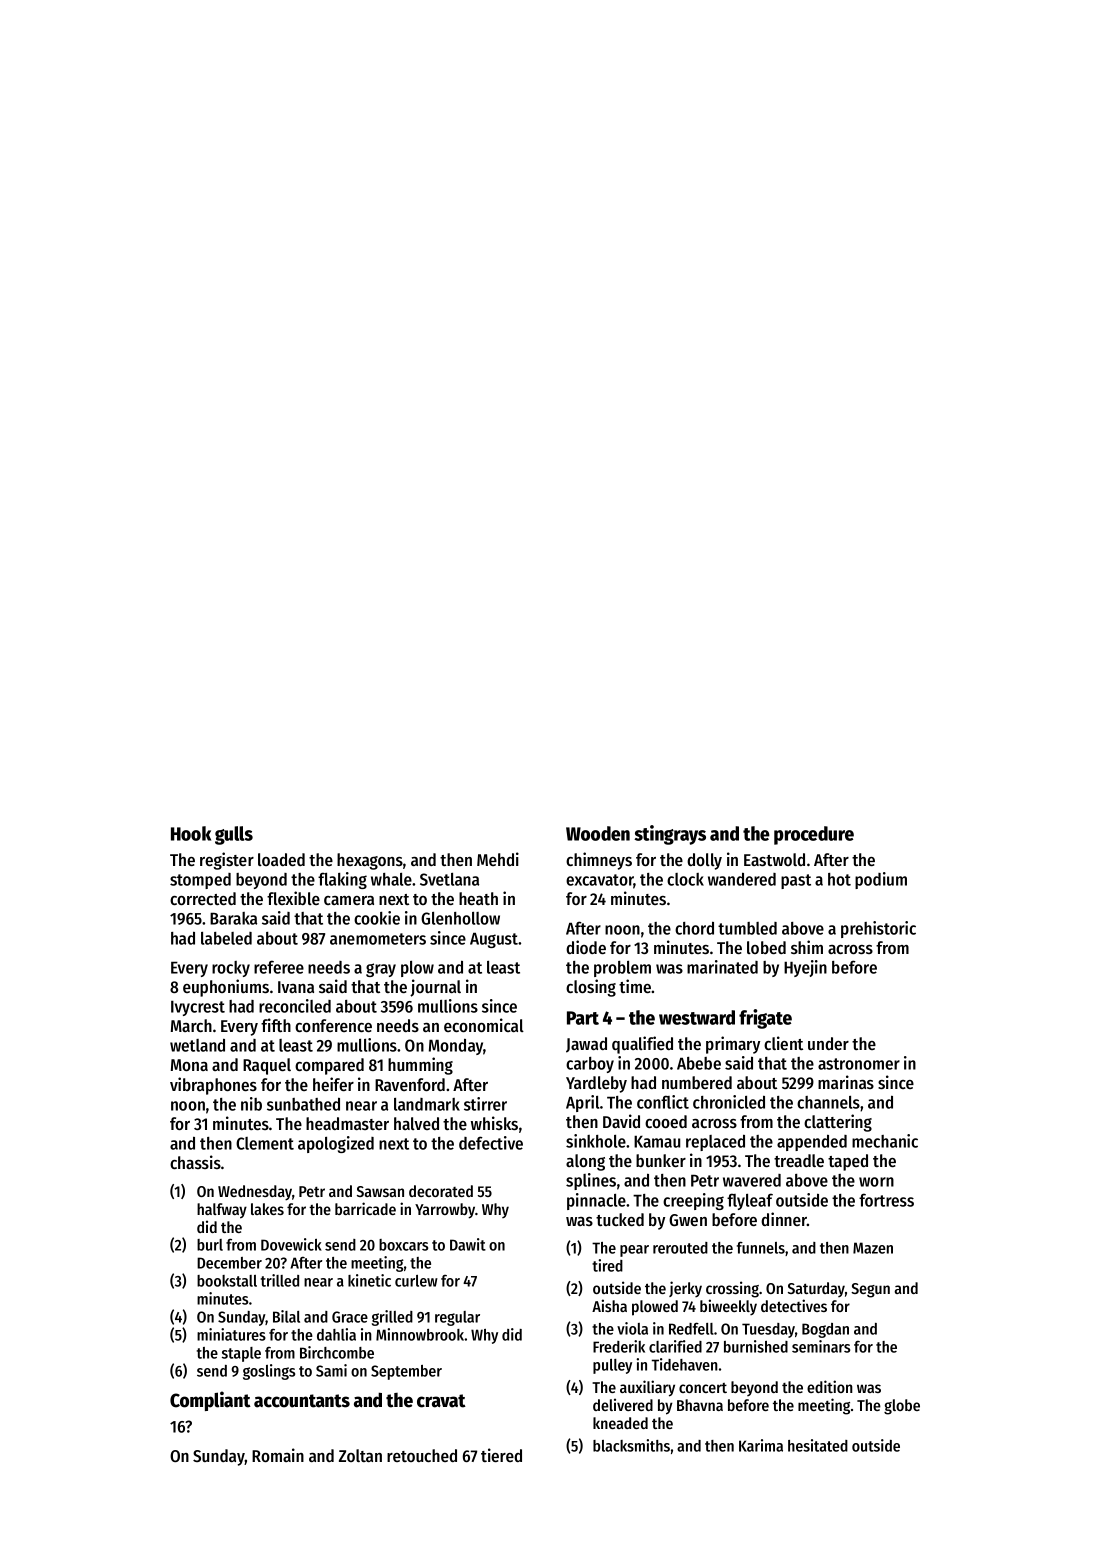 This screenshot has width=1093, height=1553. What do you see at coordinates (870, 1290) in the screenshot?
I see `Segun` at bounding box center [870, 1290].
